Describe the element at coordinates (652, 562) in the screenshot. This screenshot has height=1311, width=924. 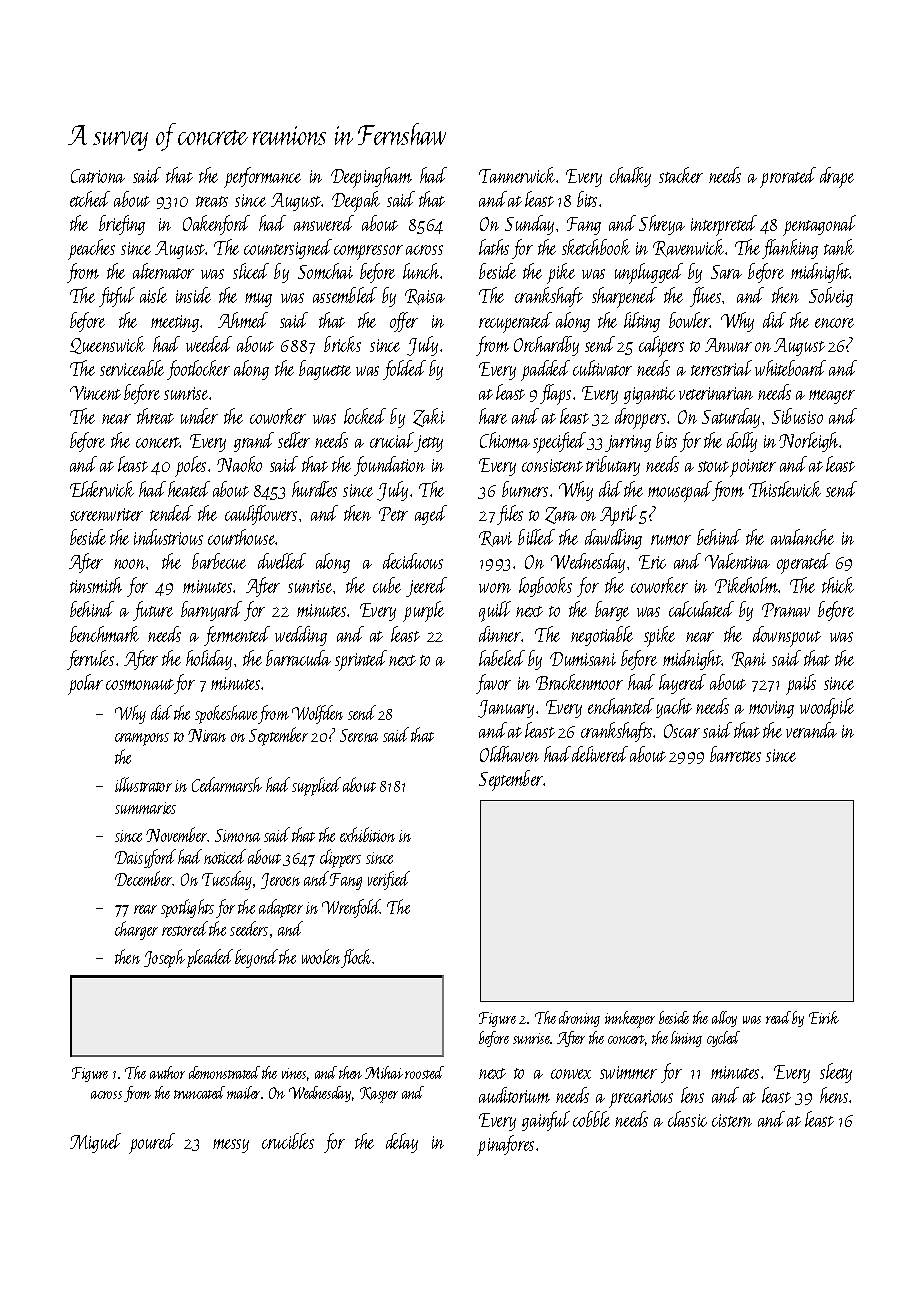
I see `Eric` at that location.
